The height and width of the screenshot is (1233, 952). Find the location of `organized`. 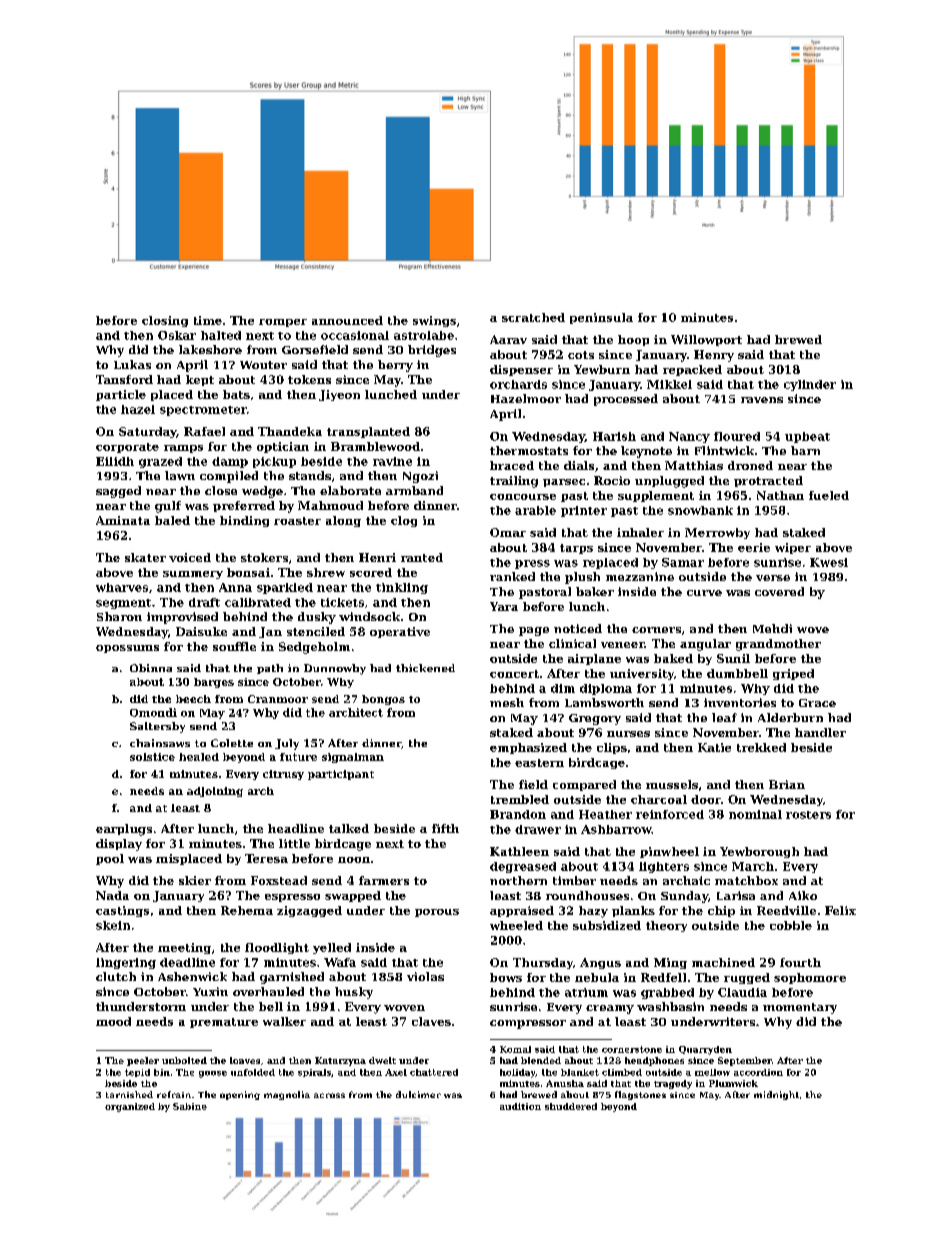

organized is located at coordinates (130, 1107).
